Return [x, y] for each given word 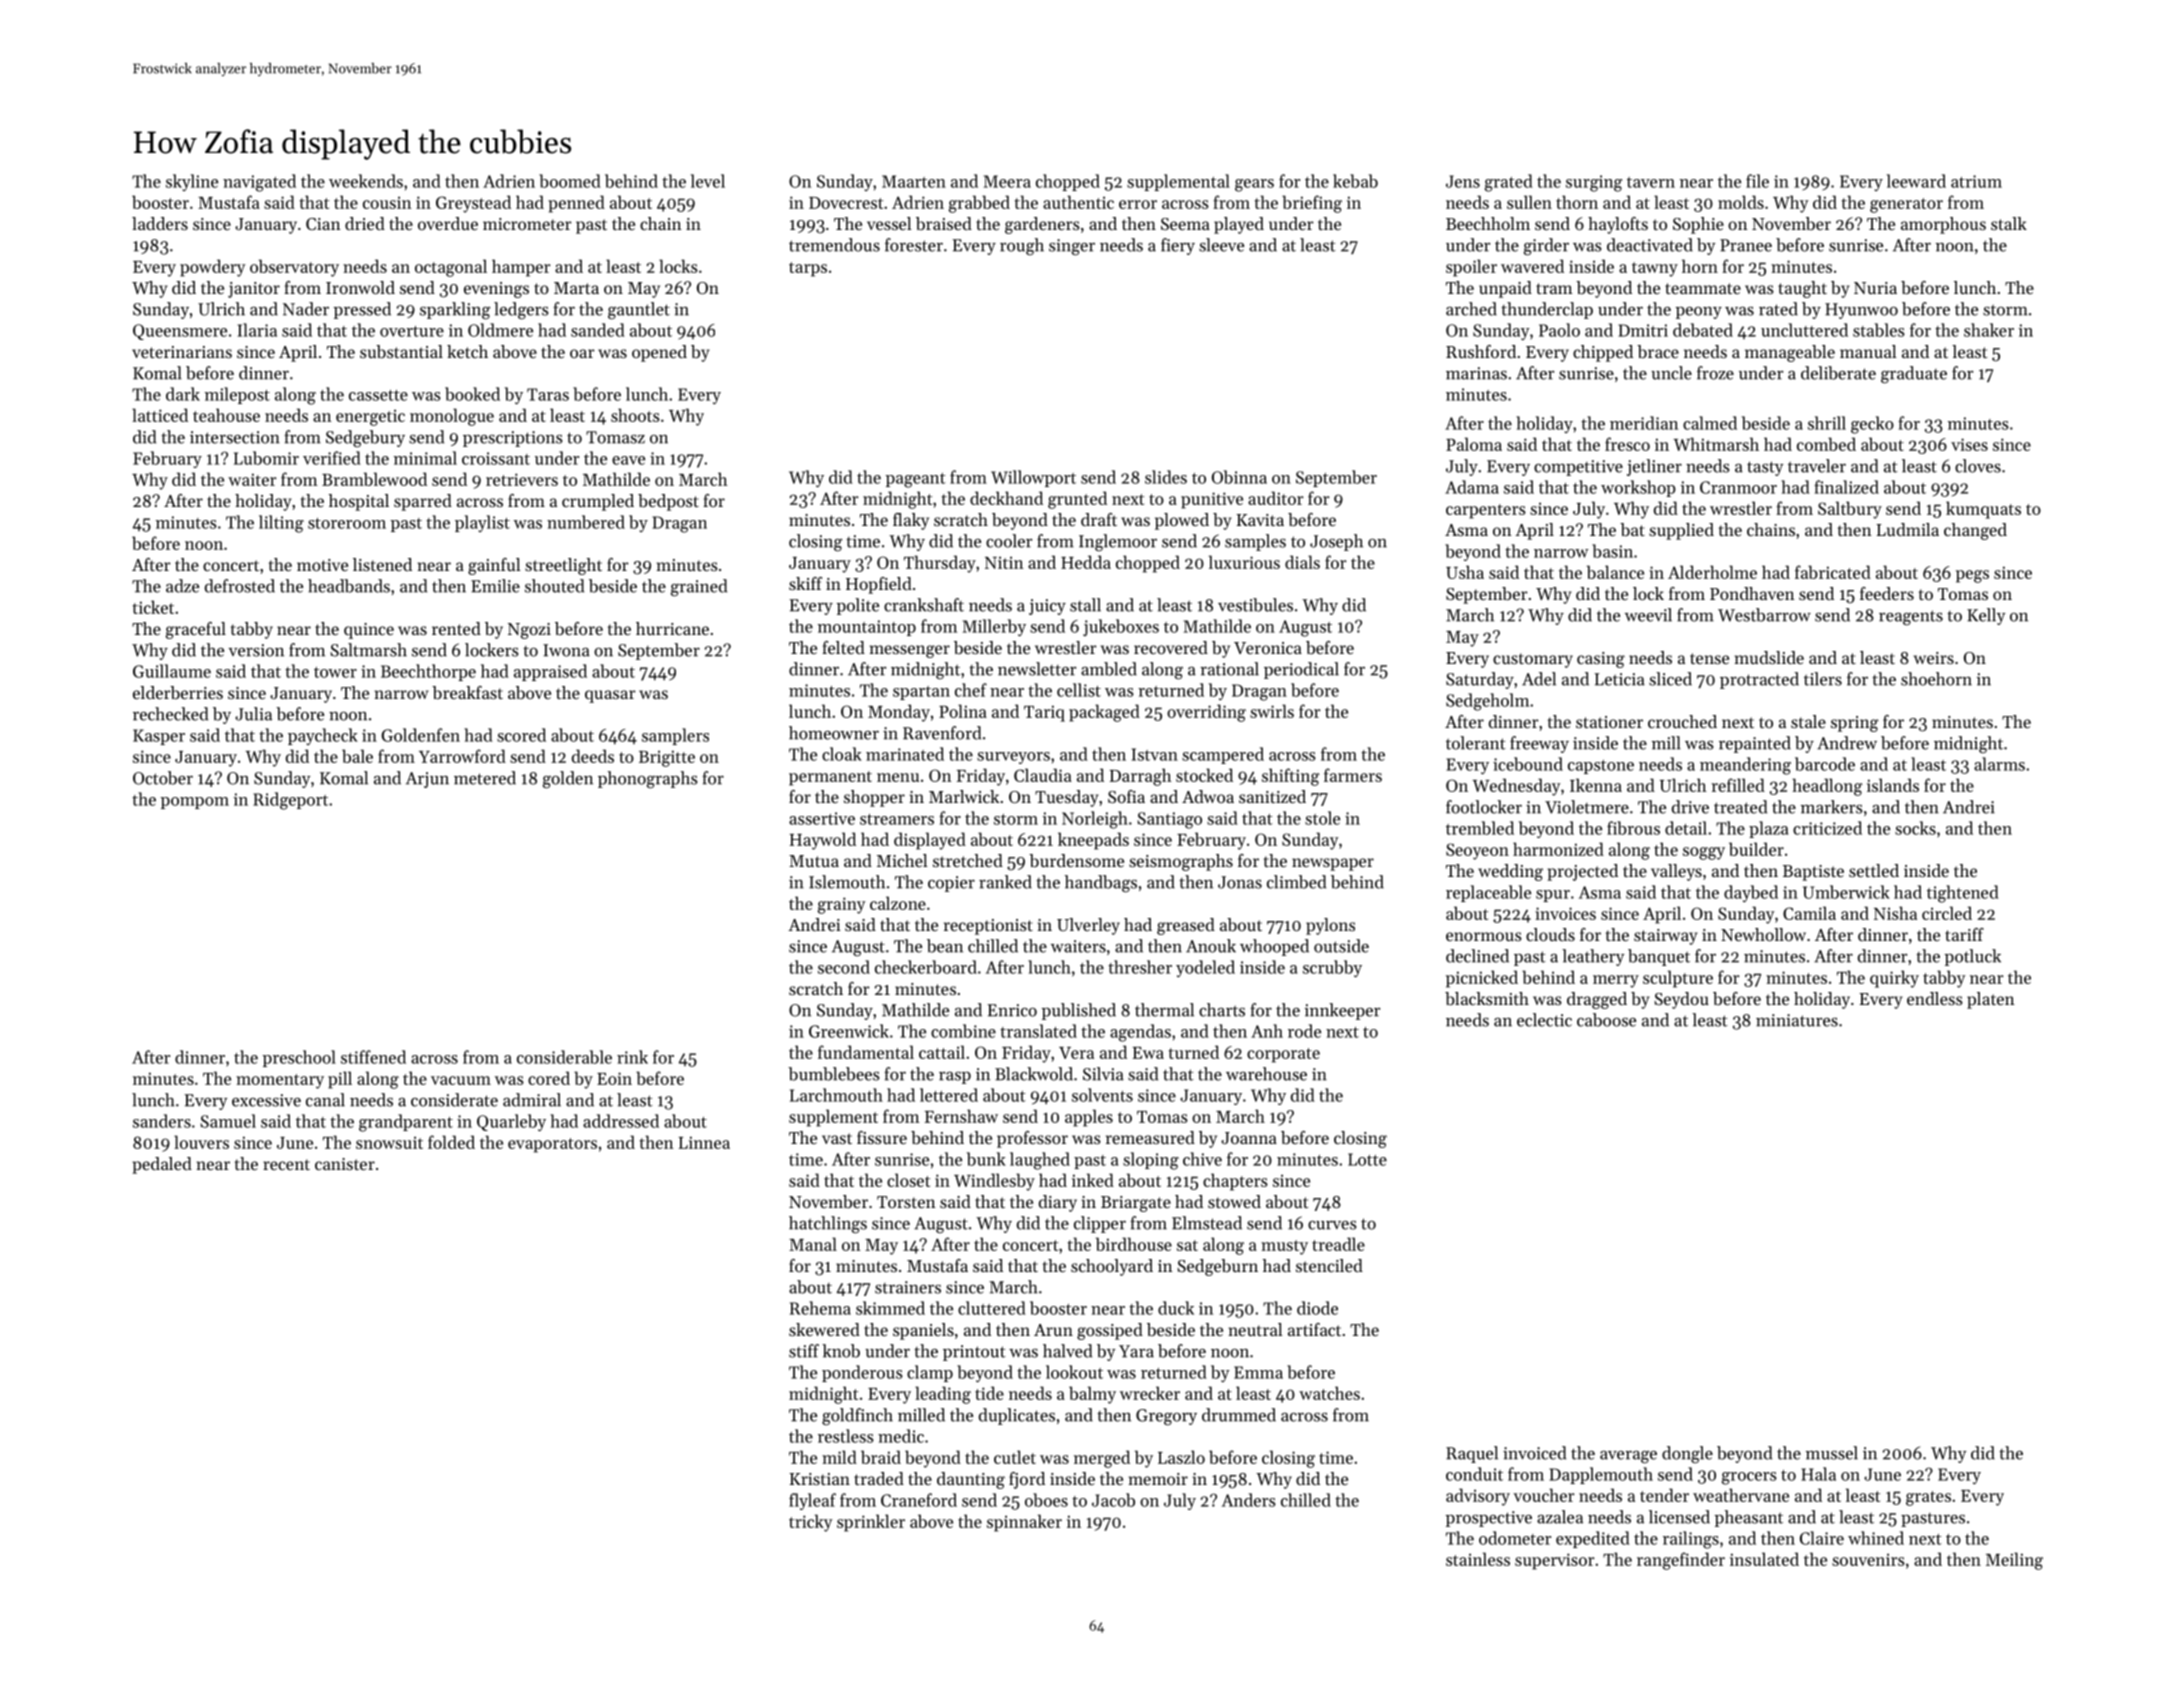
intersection [235, 437]
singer [1072, 247]
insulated [1764, 1559]
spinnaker [1024, 1523]
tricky [810, 1523]
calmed [1710, 423]
